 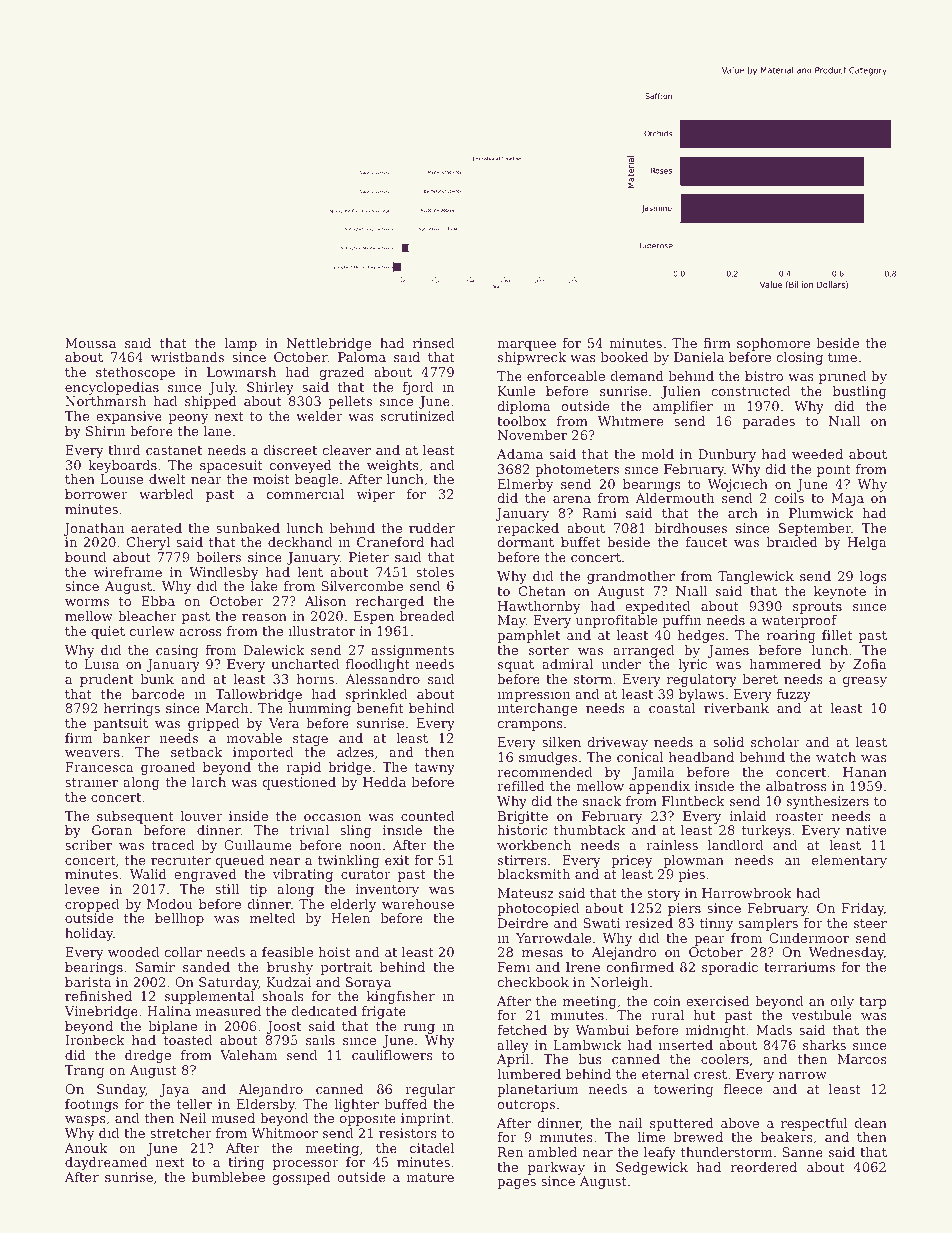 What do you see at coordinates (528, 636) in the screenshot?
I see `pamphlet` at bounding box center [528, 636].
